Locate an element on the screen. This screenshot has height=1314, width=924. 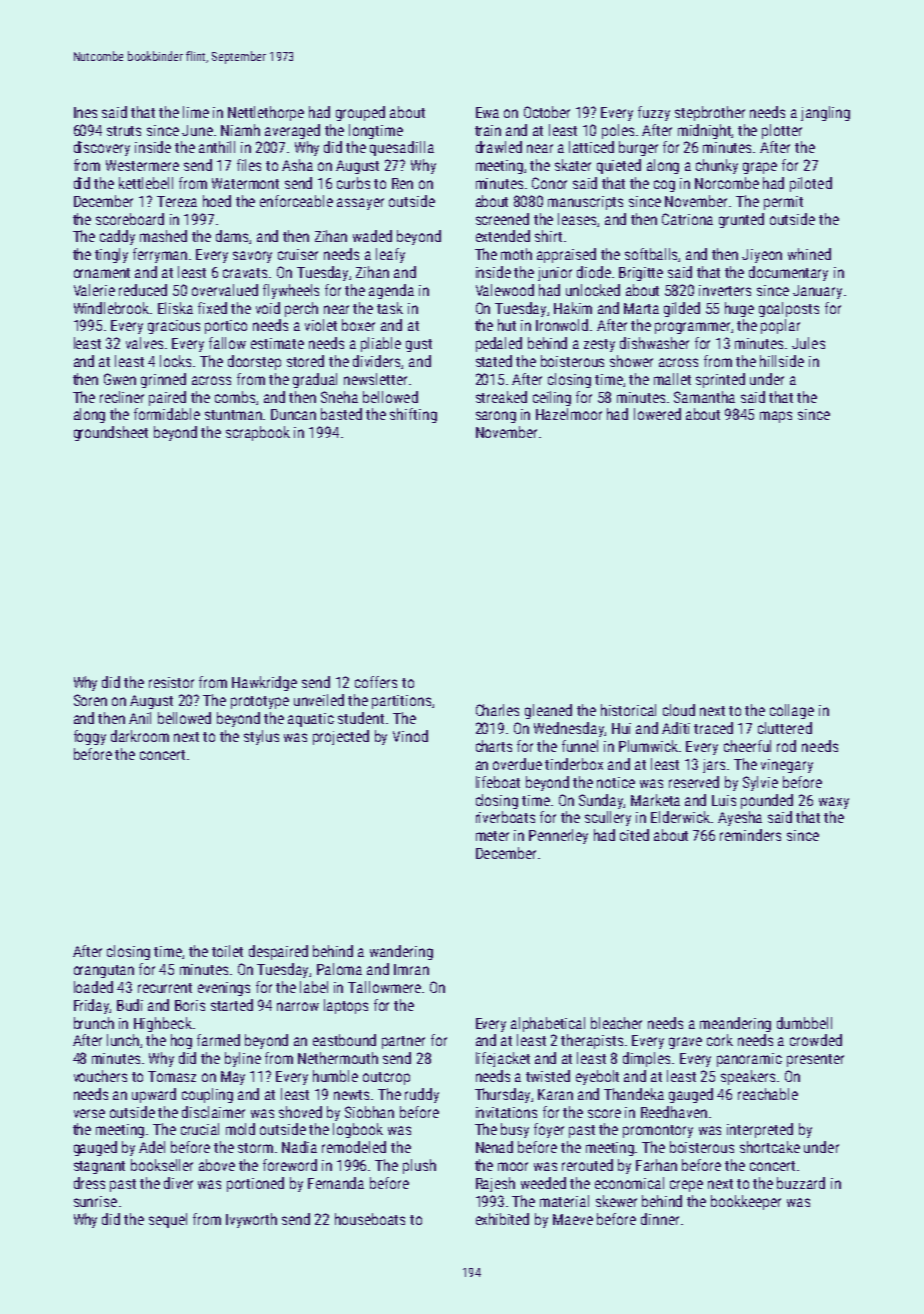
unlocked is located at coordinates (593, 290).
